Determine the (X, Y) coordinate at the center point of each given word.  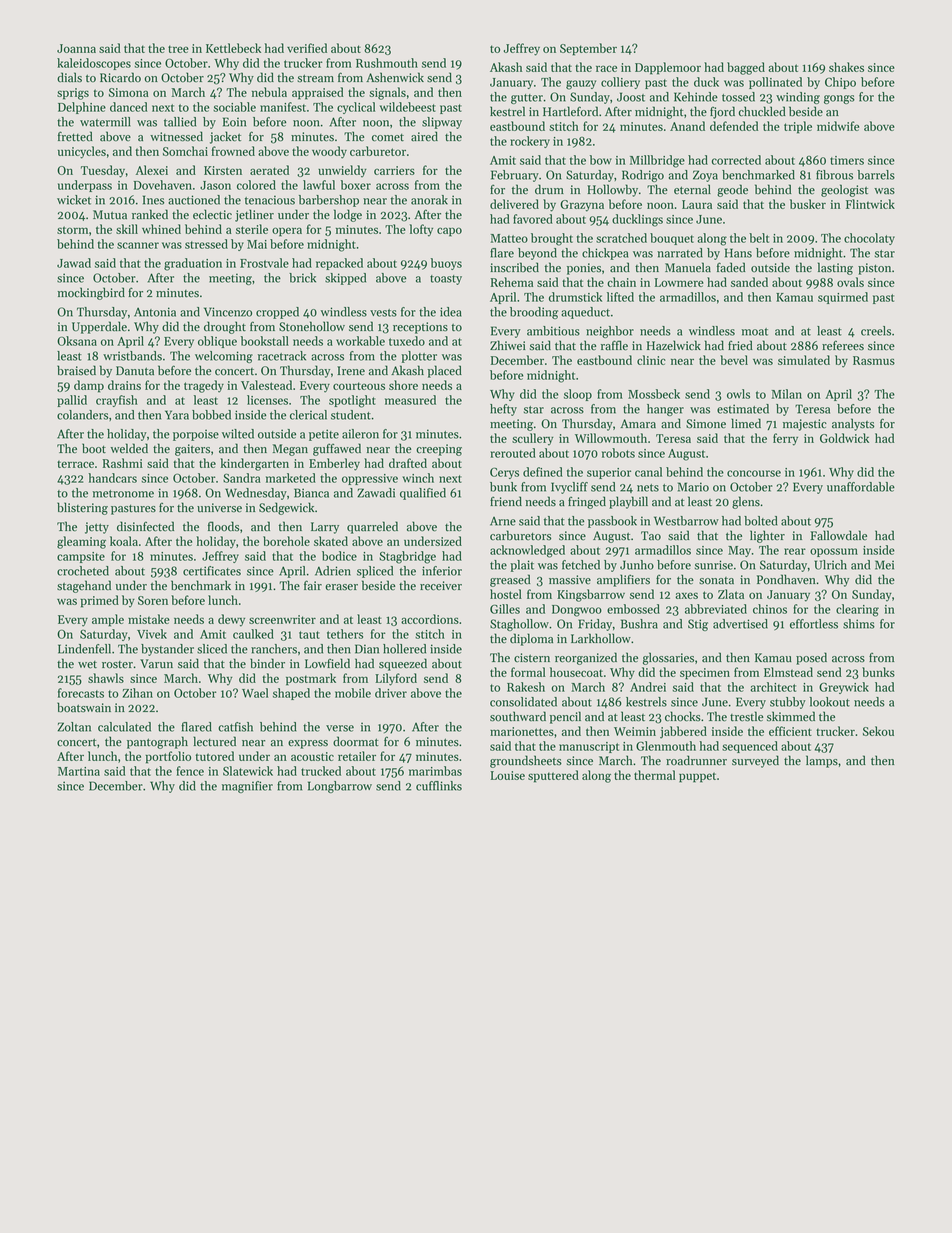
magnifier (247, 787)
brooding (534, 313)
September (588, 49)
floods (223, 526)
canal (648, 472)
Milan (787, 394)
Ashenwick (395, 77)
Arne (503, 521)
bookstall (265, 341)
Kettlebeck (233, 48)
